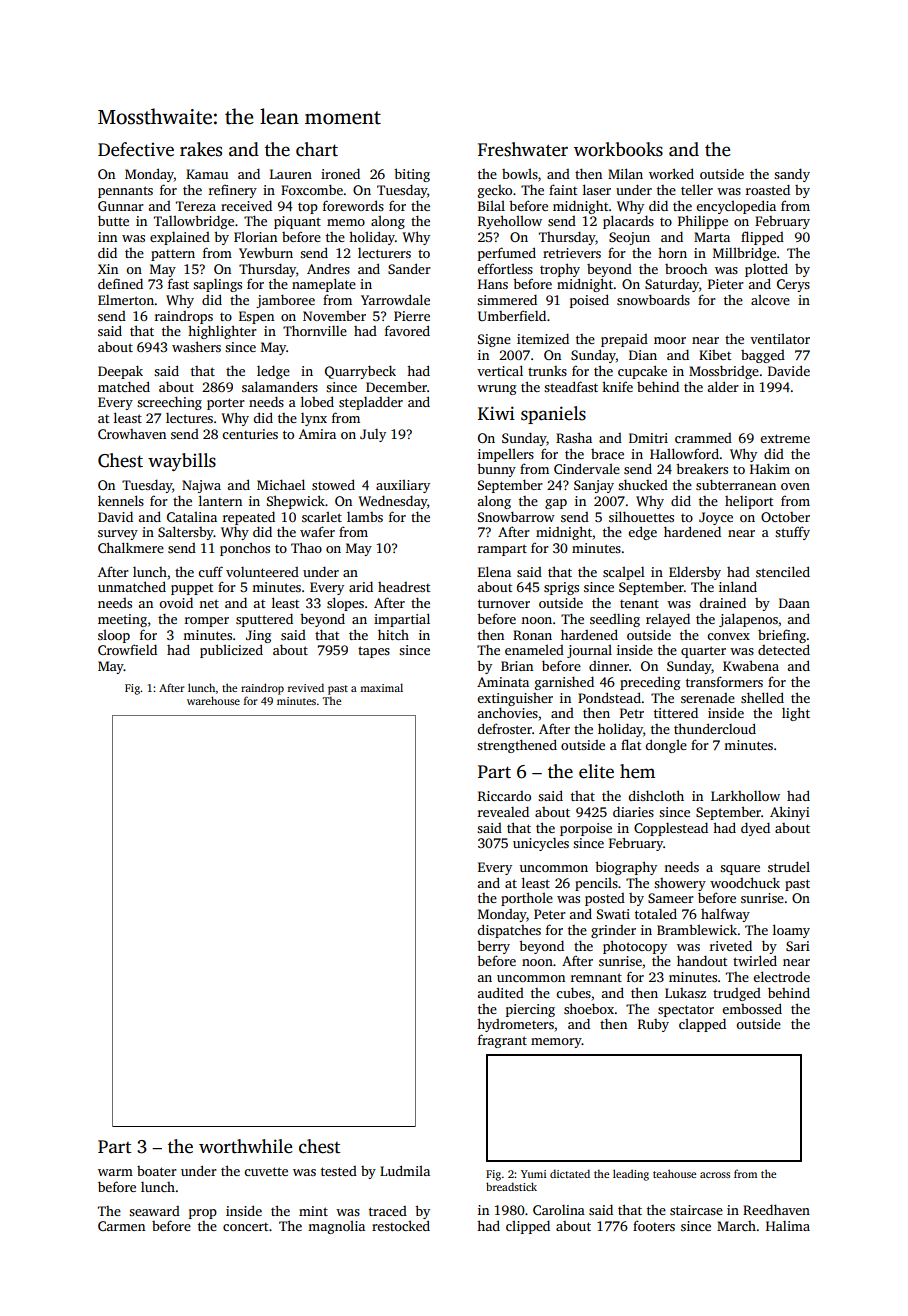  Describe the element at coordinates (752, 1008) in the image. I see `embossed` at that location.
